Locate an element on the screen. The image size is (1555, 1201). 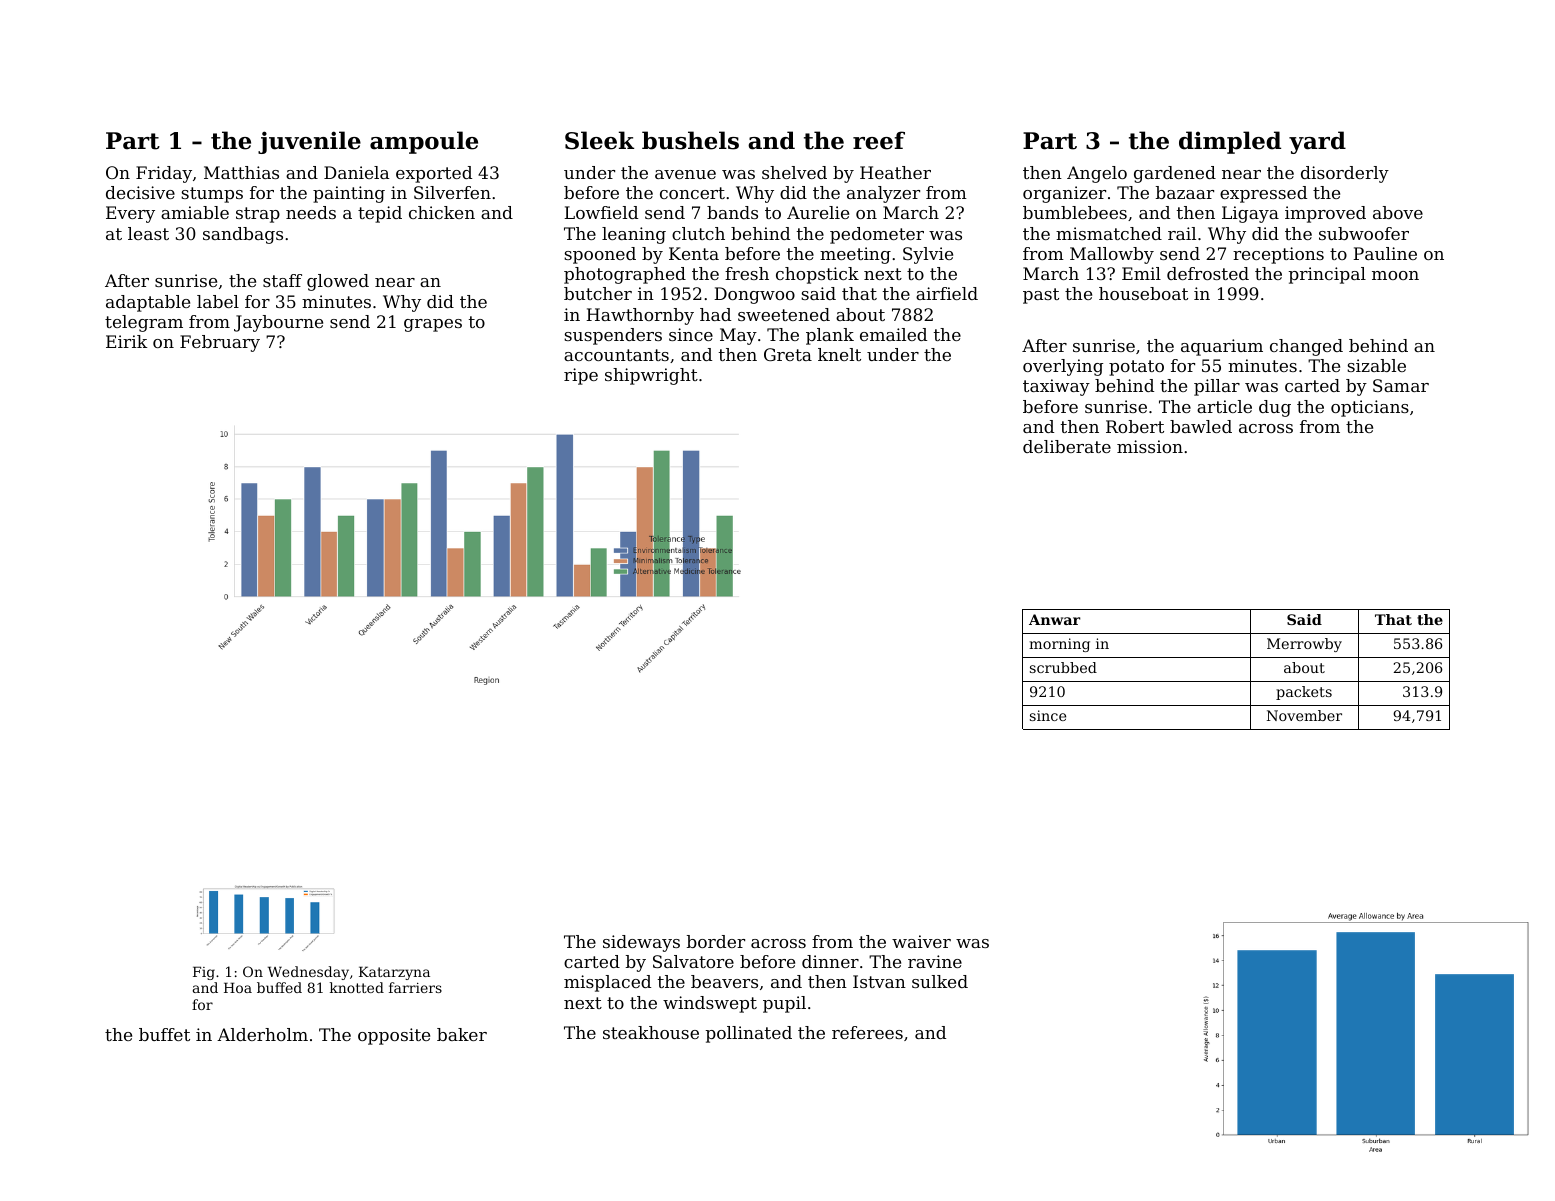
Anwar is located at coordinates (1055, 619).
